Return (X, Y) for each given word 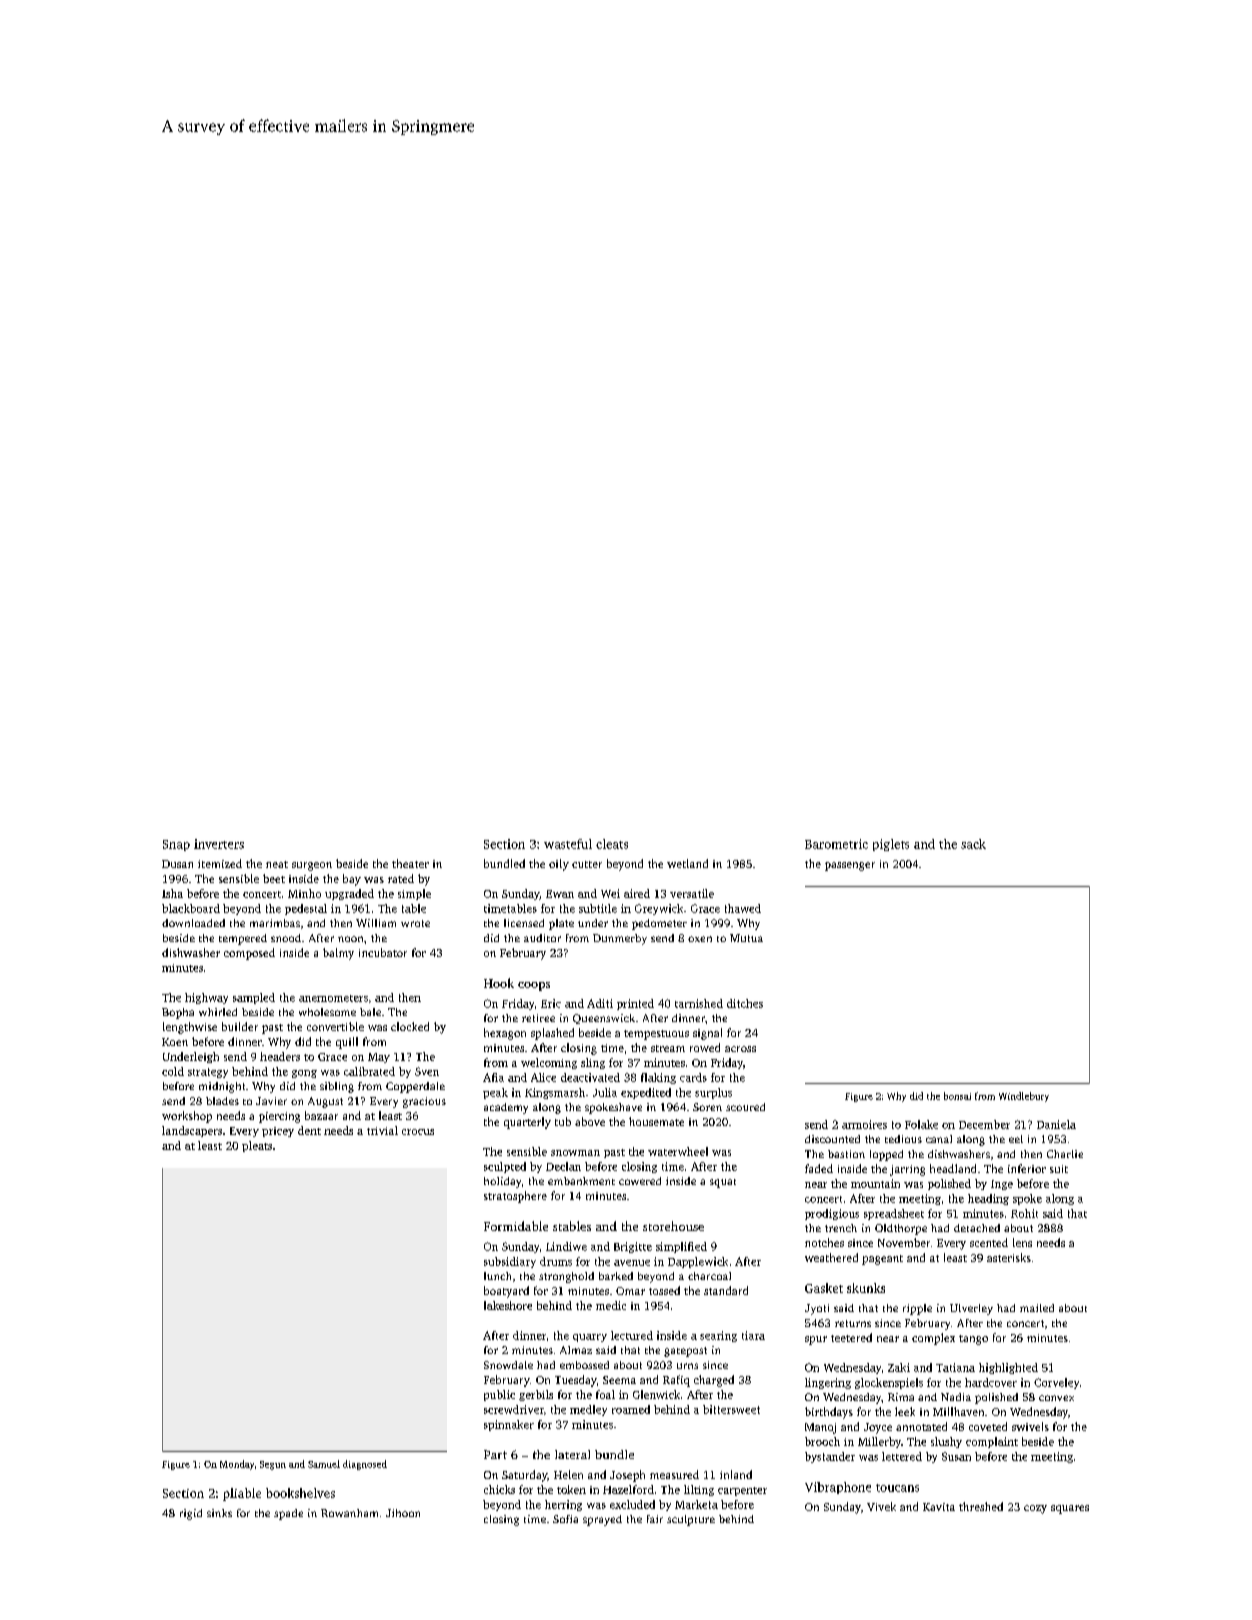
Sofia (565, 1519)
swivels (1030, 1426)
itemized (220, 863)
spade (288, 1514)
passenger (850, 866)
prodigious (832, 1214)
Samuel (324, 1464)
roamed (631, 1409)
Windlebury (1024, 1097)
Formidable (516, 1226)
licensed (524, 923)
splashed (552, 1034)
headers (280, 1056)
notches (824, 1242)
